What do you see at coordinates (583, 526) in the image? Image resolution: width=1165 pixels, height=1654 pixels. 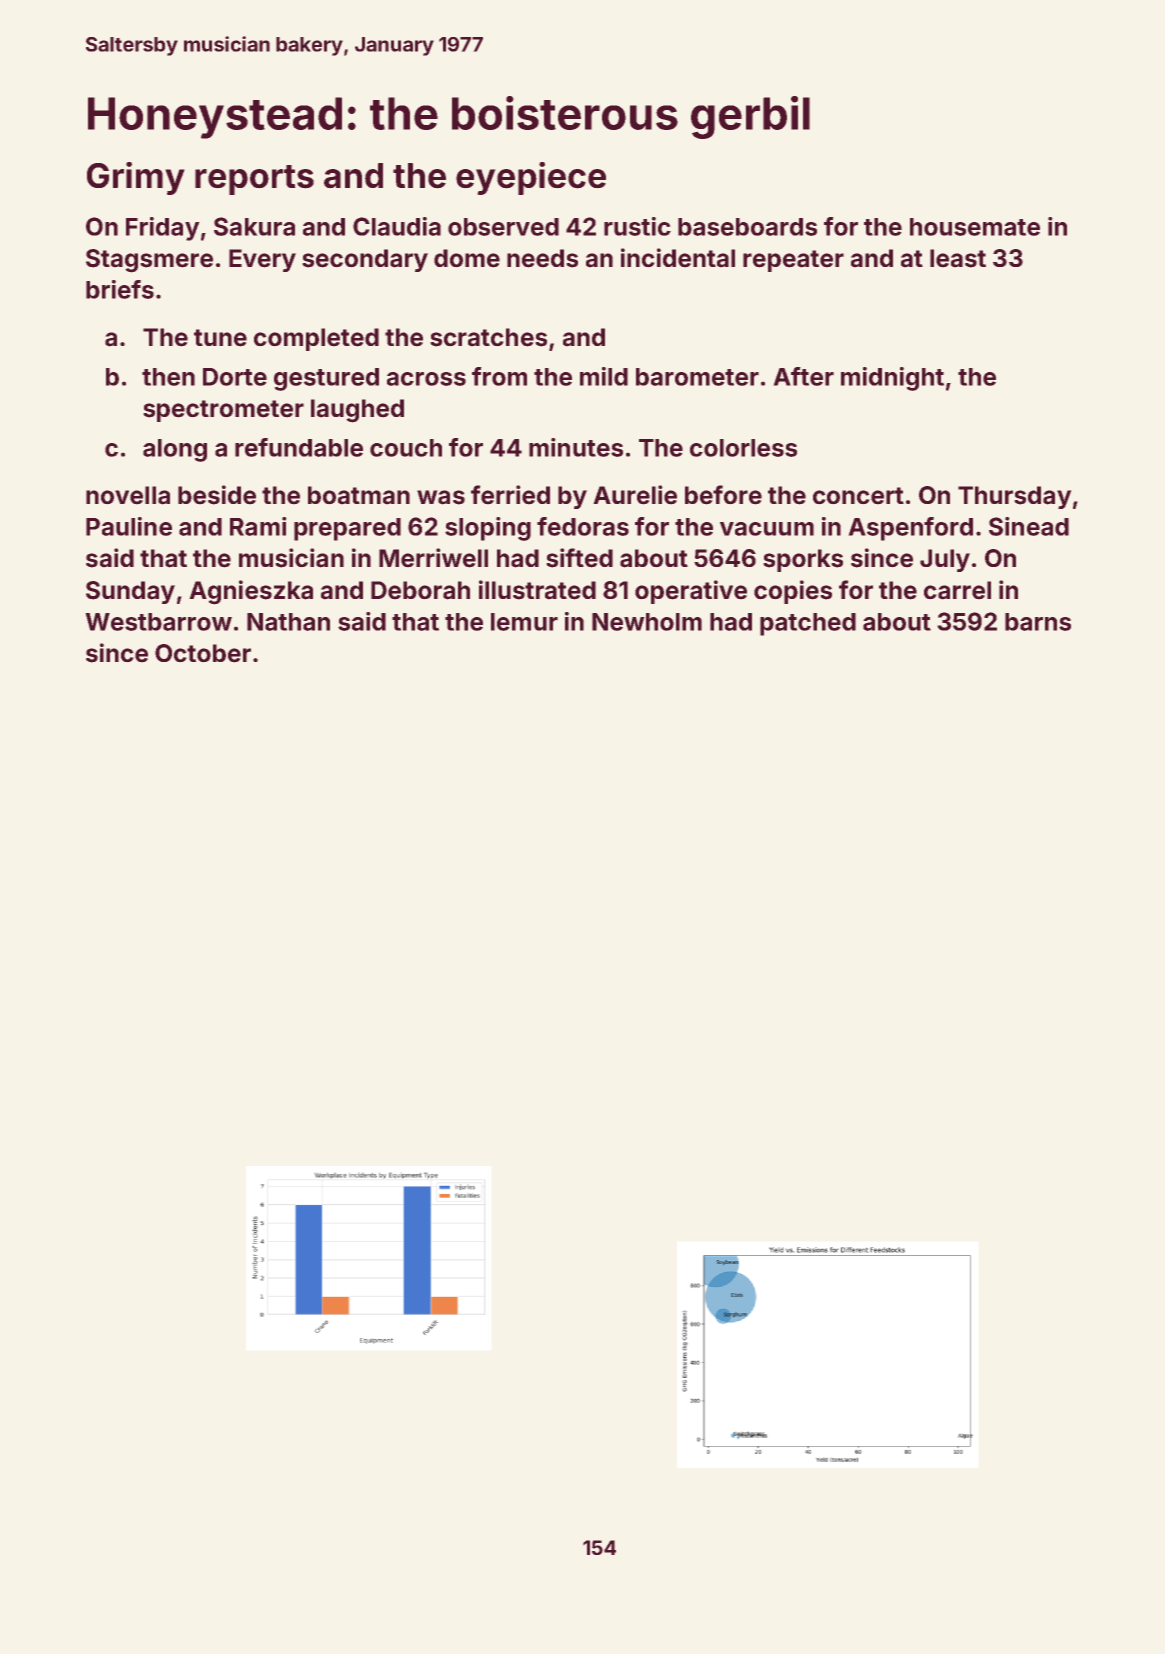 I see `fedoras` at bounding box center [583, 526].
